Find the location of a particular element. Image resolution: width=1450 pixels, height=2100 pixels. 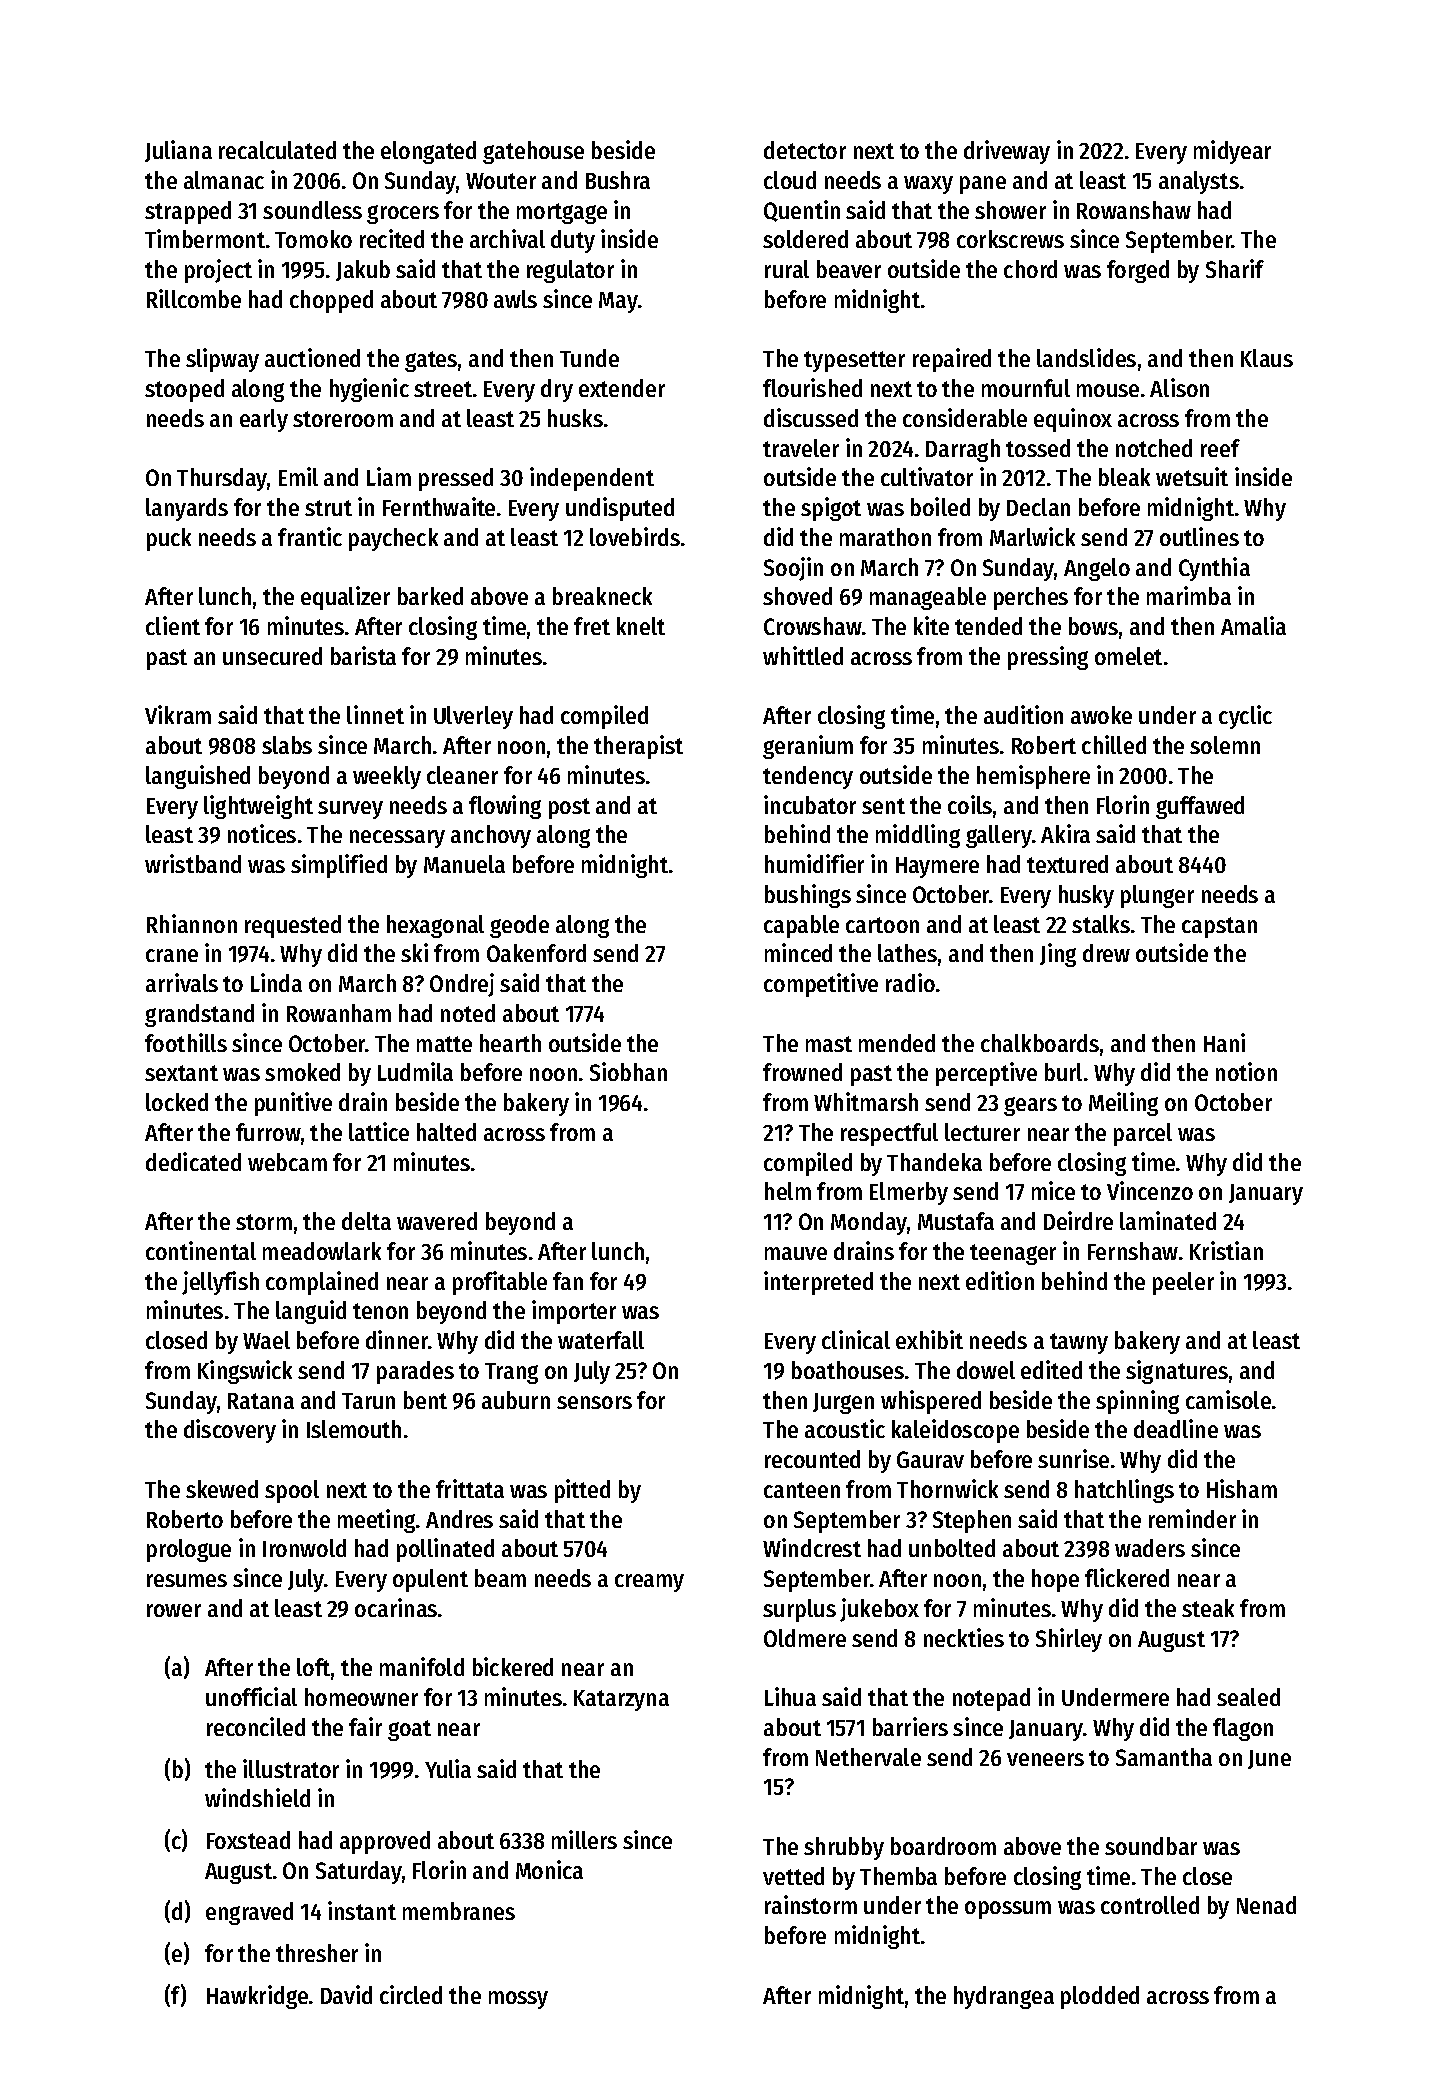

beaver is located at coordinates (849, 269).
